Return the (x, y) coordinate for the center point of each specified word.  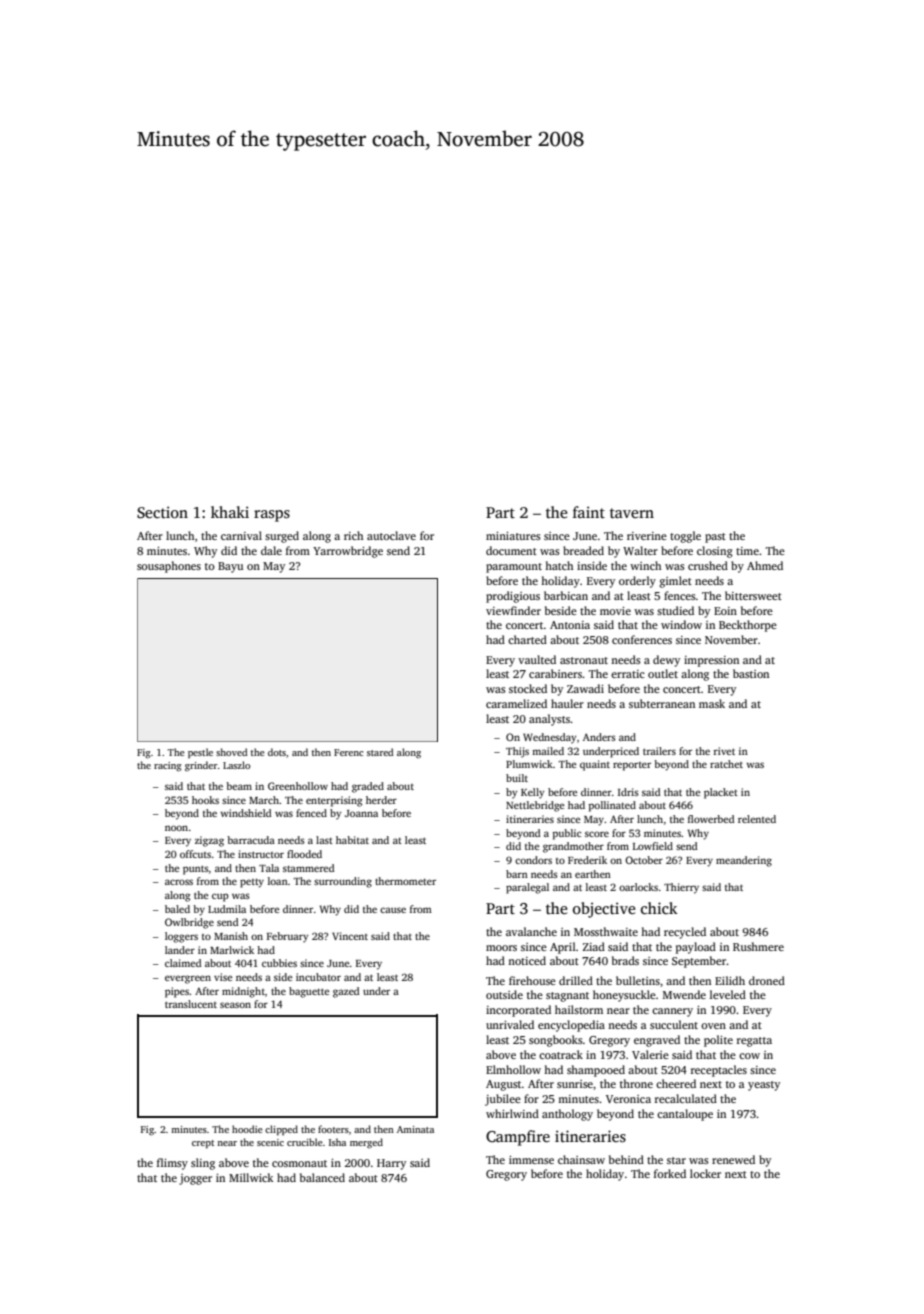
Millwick (251, 1177)
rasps (272, 516)
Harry (391, 1164)
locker (705, 1173)
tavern (632, 513)
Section (162, 512)
